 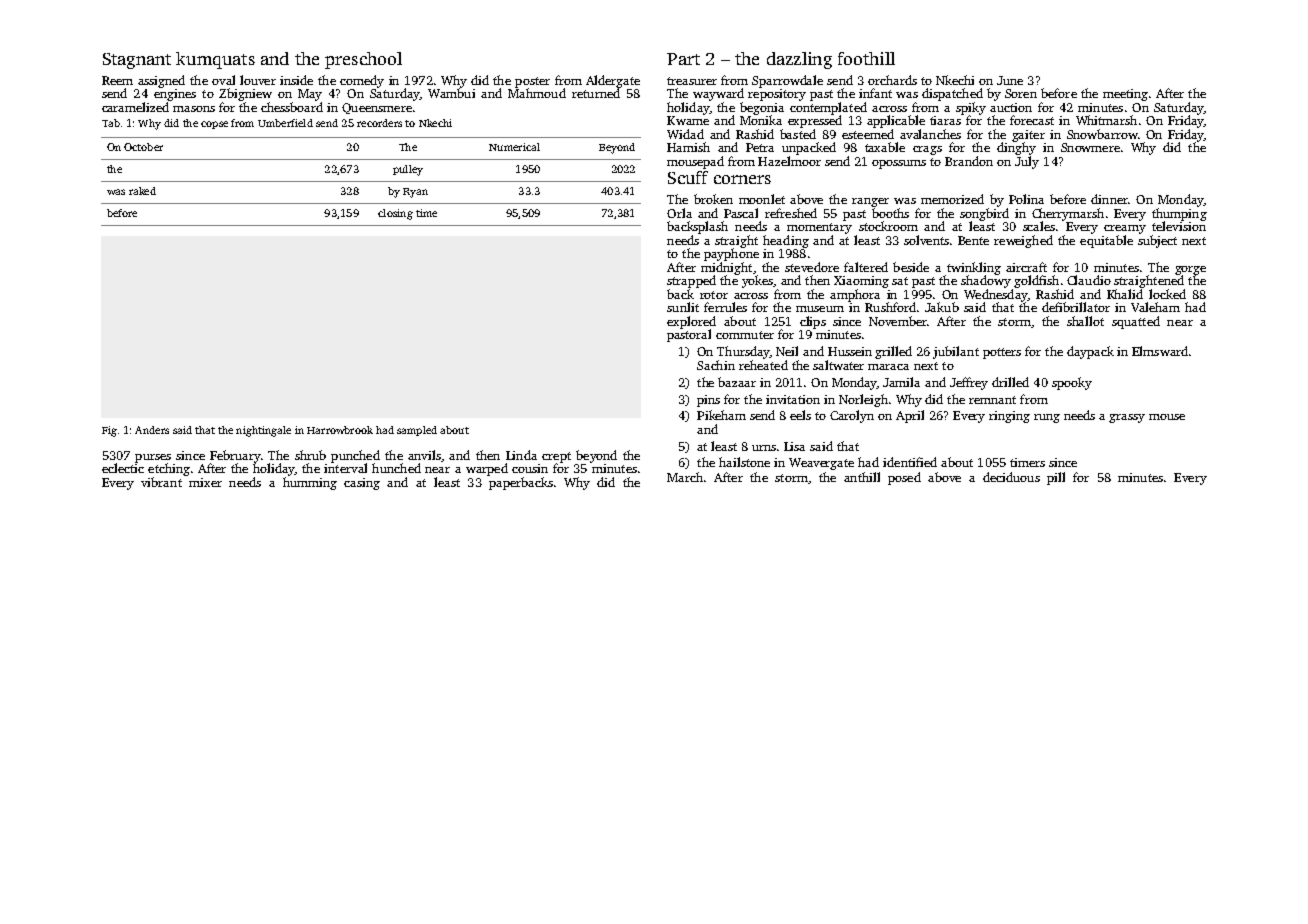 I want to click on Snowmere, so click(x=1090, y=147).
